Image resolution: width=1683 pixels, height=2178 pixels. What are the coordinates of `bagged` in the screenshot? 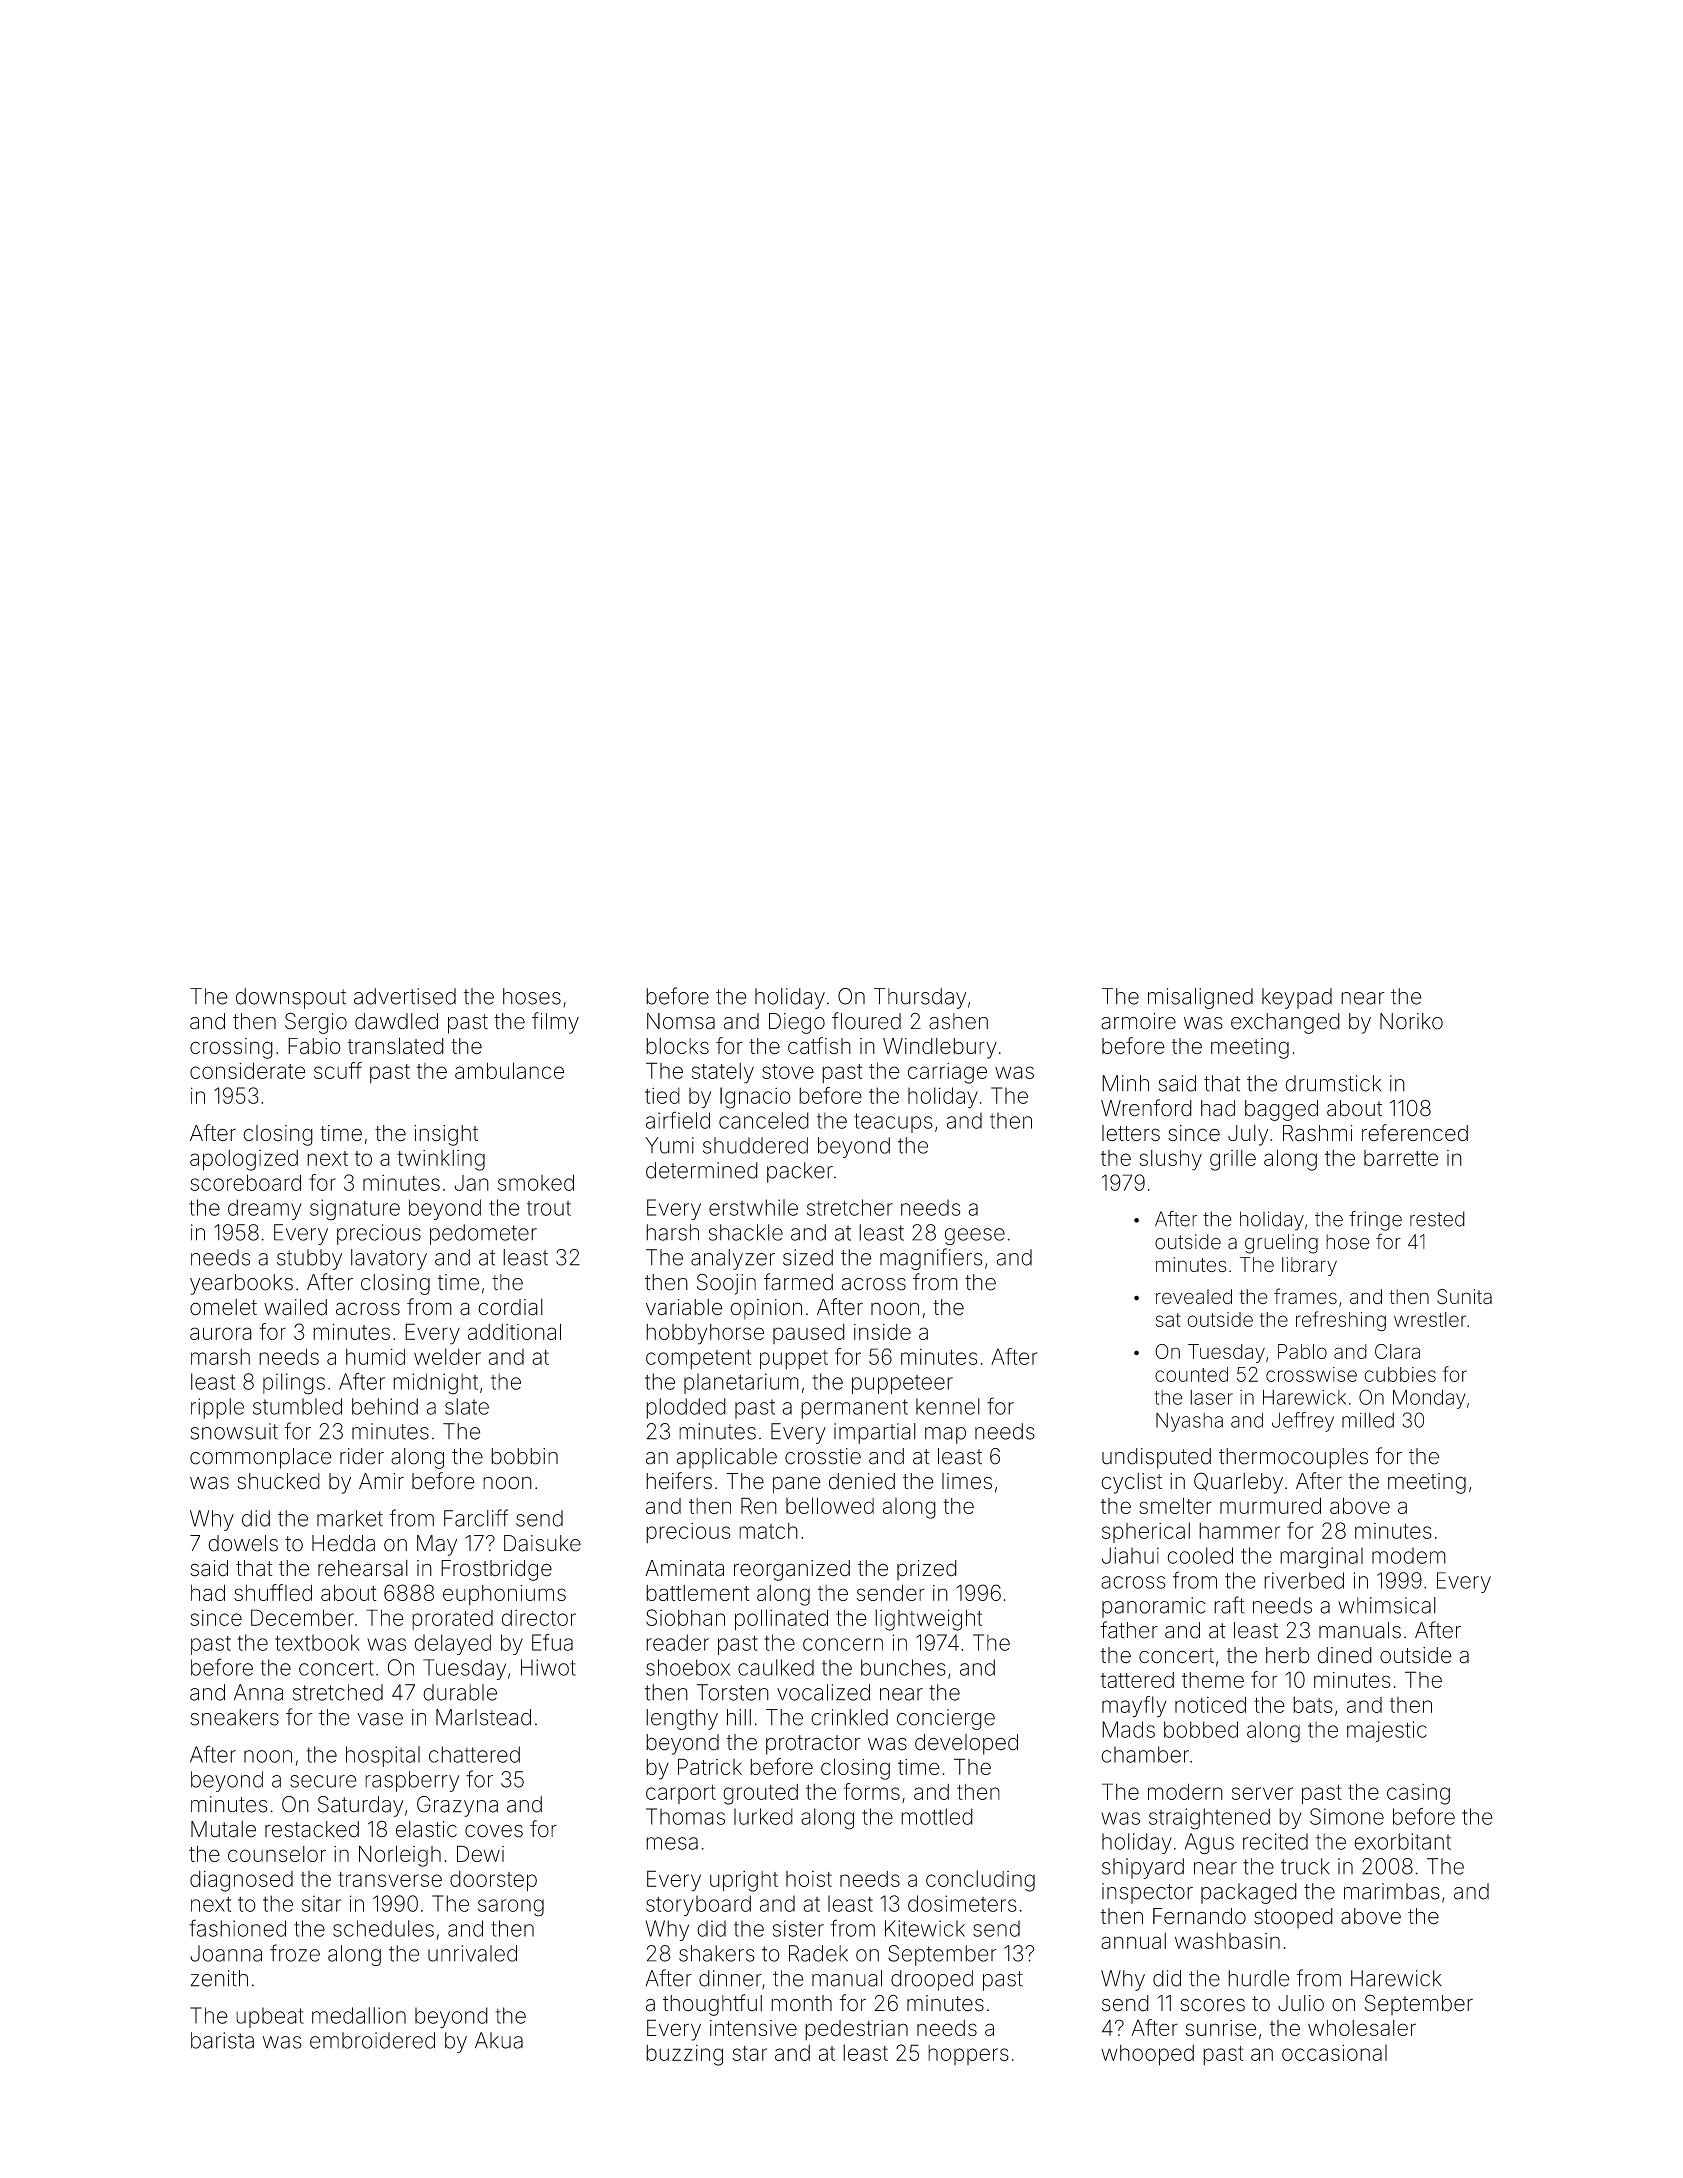 It's located at (1281, 1110).
